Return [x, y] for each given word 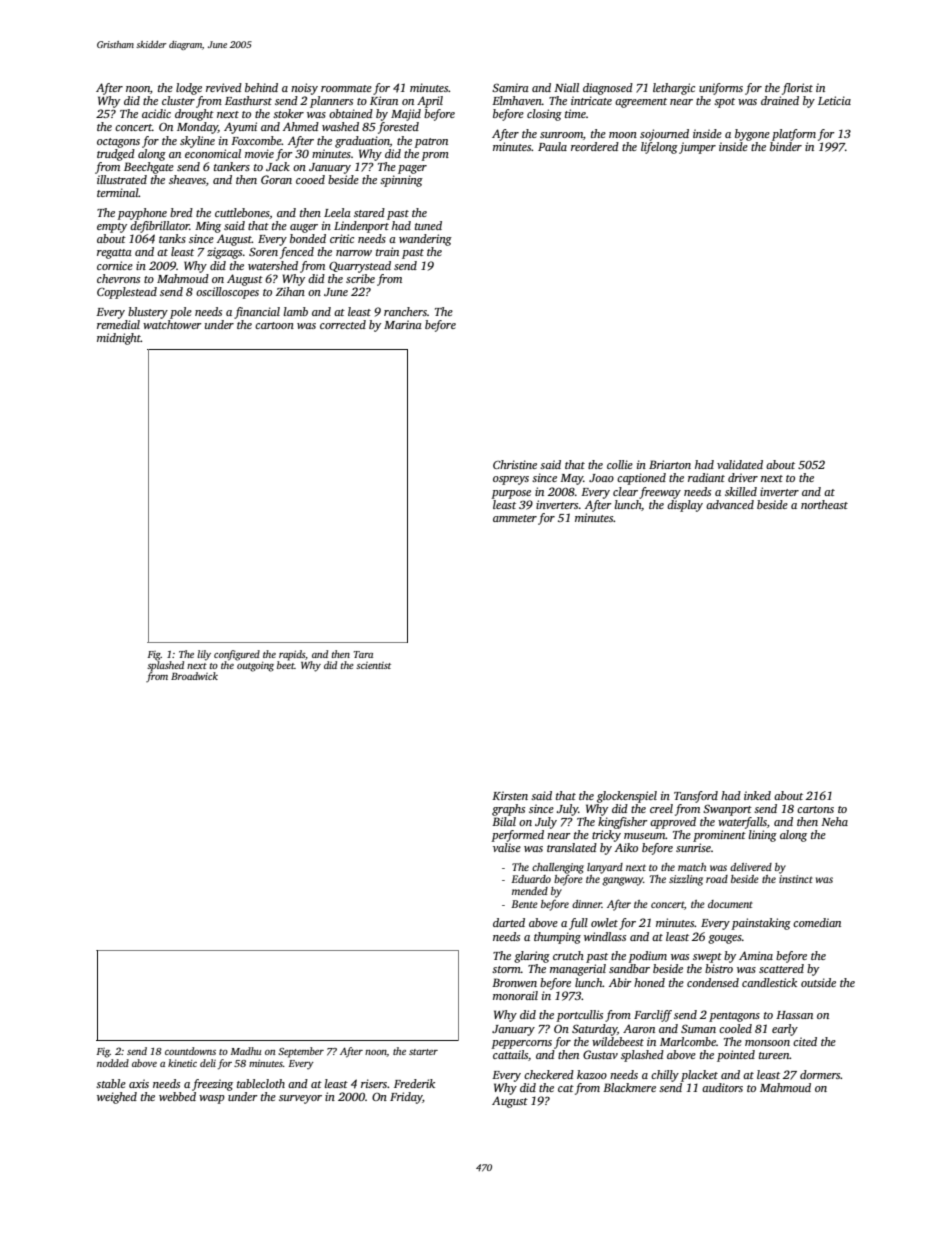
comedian [817, 922]
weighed [117, 1098]
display [685, 506]
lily [204, 655]
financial [257, 313]
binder [786, 146]
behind [261, 87]
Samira [510, 87]
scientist [373, 665]
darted [509, 922]
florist [797, 89]
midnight [119, 339]
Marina [403, 324]
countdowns [190, 1051]
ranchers [405, 311]
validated [740, 464]
